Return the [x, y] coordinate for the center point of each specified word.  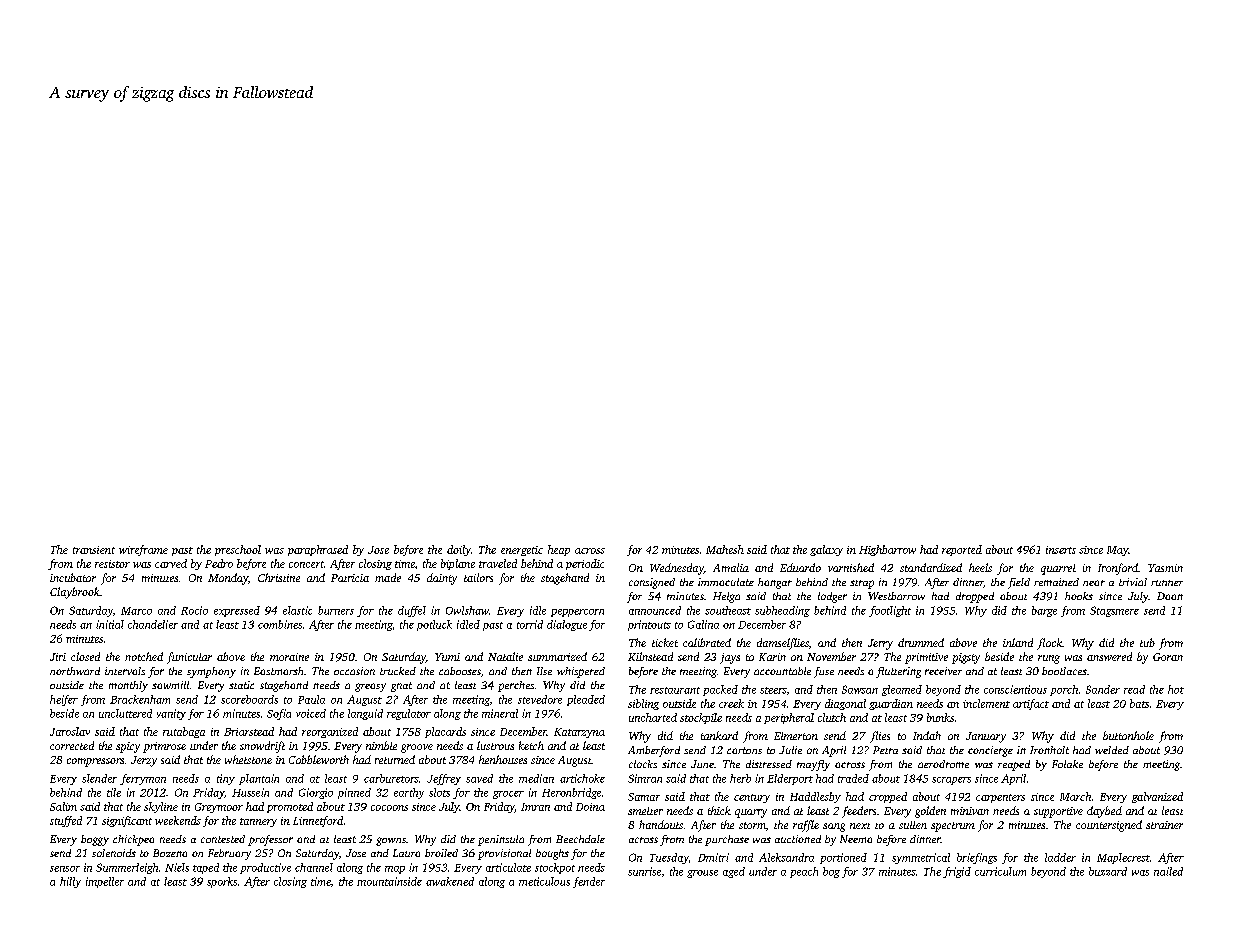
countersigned [1109, 826]
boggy [95, 840]
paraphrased [318, 550]
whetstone [248, 759]
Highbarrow [887, 550]
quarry [751, 813]
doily [459, 550]
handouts [661, 824]
